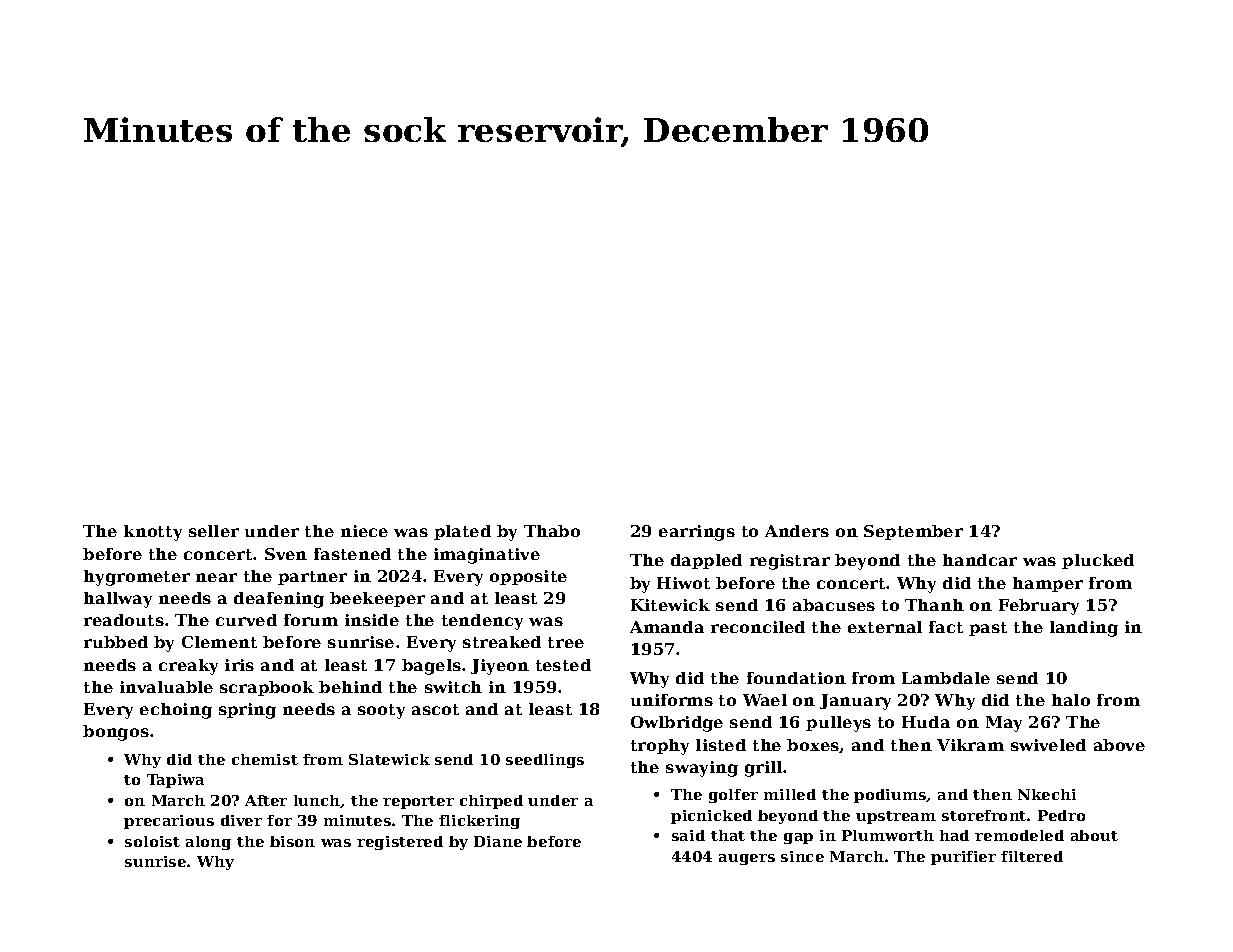 Image resolution: width=1233 pixels, height=952 pixels. I want to click on January, so click(855, 702).
